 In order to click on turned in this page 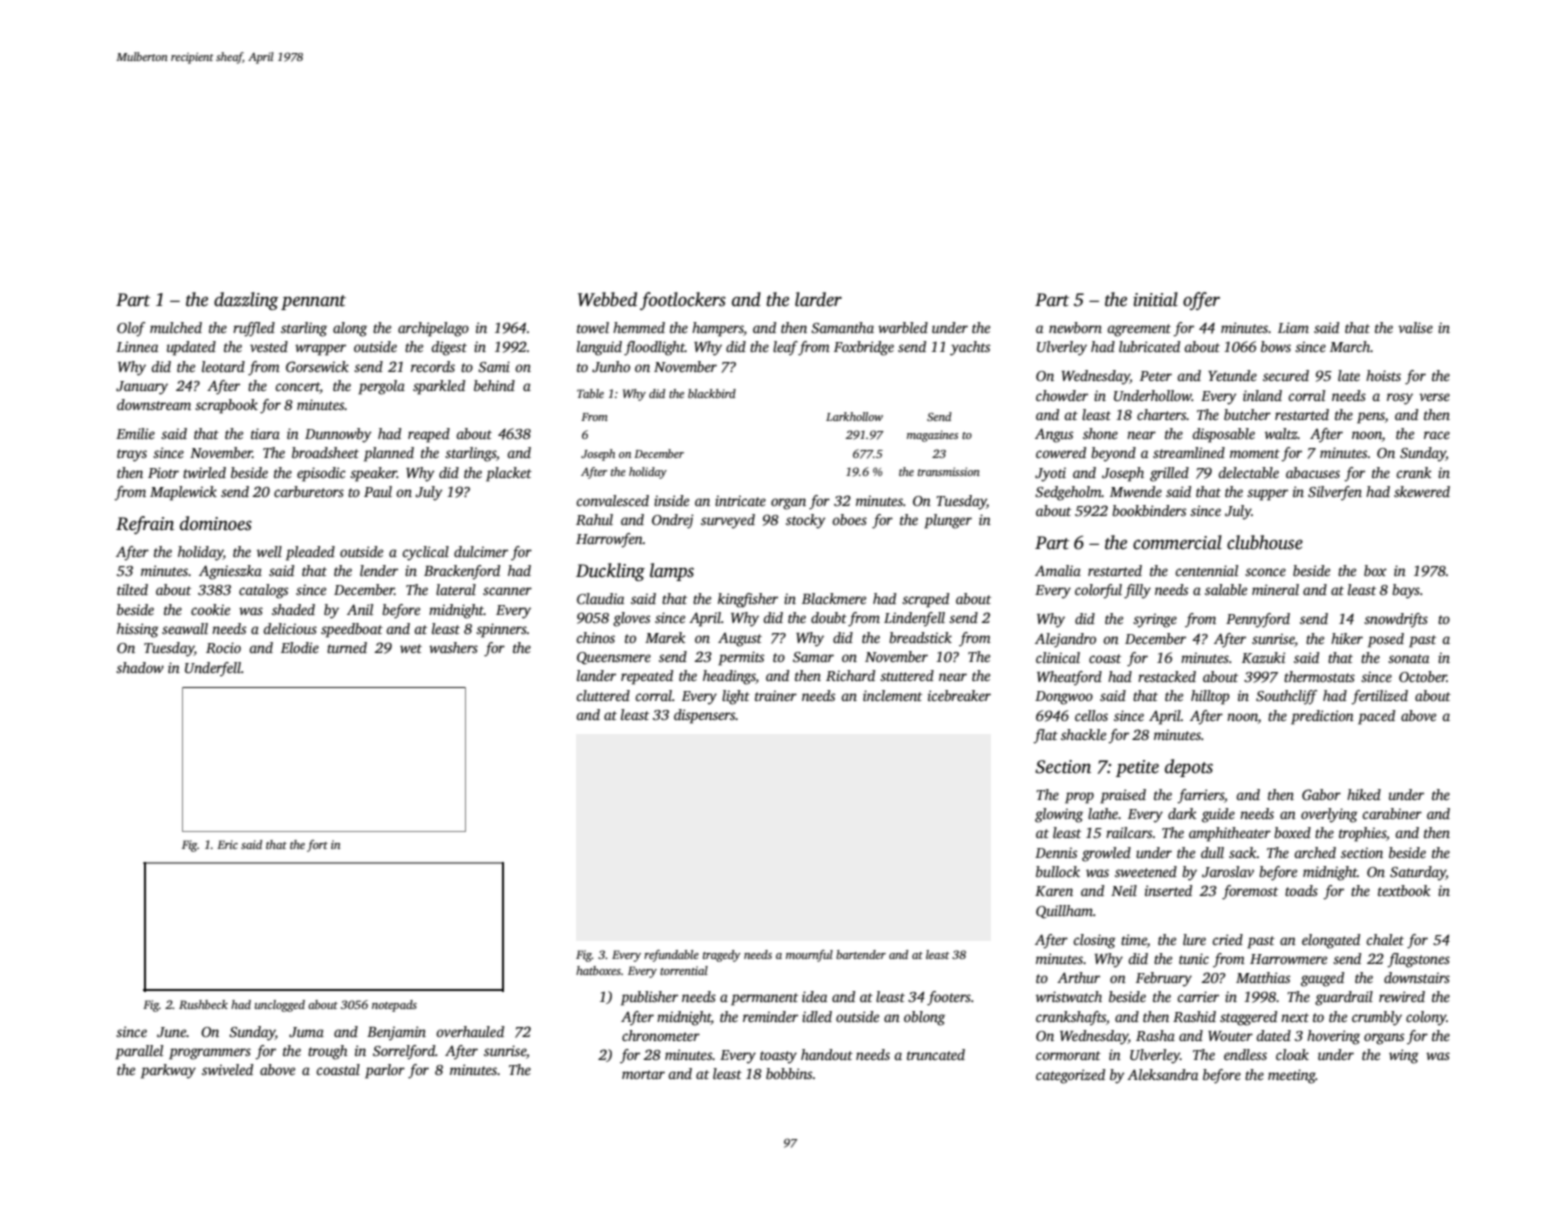, I will do `click(347, 647)`.
